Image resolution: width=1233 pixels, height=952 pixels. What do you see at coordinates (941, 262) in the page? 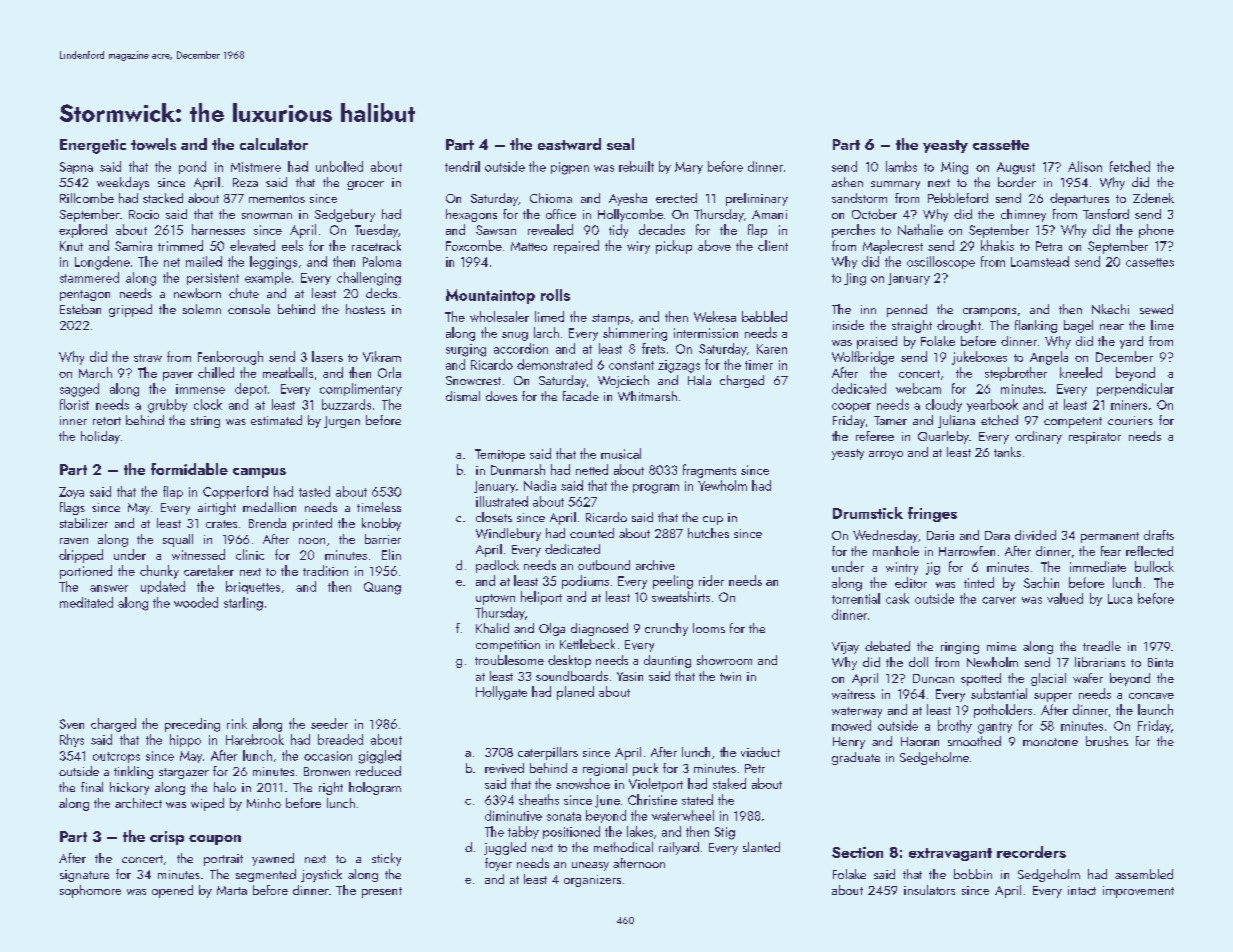
I see `oscilloscope` at bounding box center [941, 262].
